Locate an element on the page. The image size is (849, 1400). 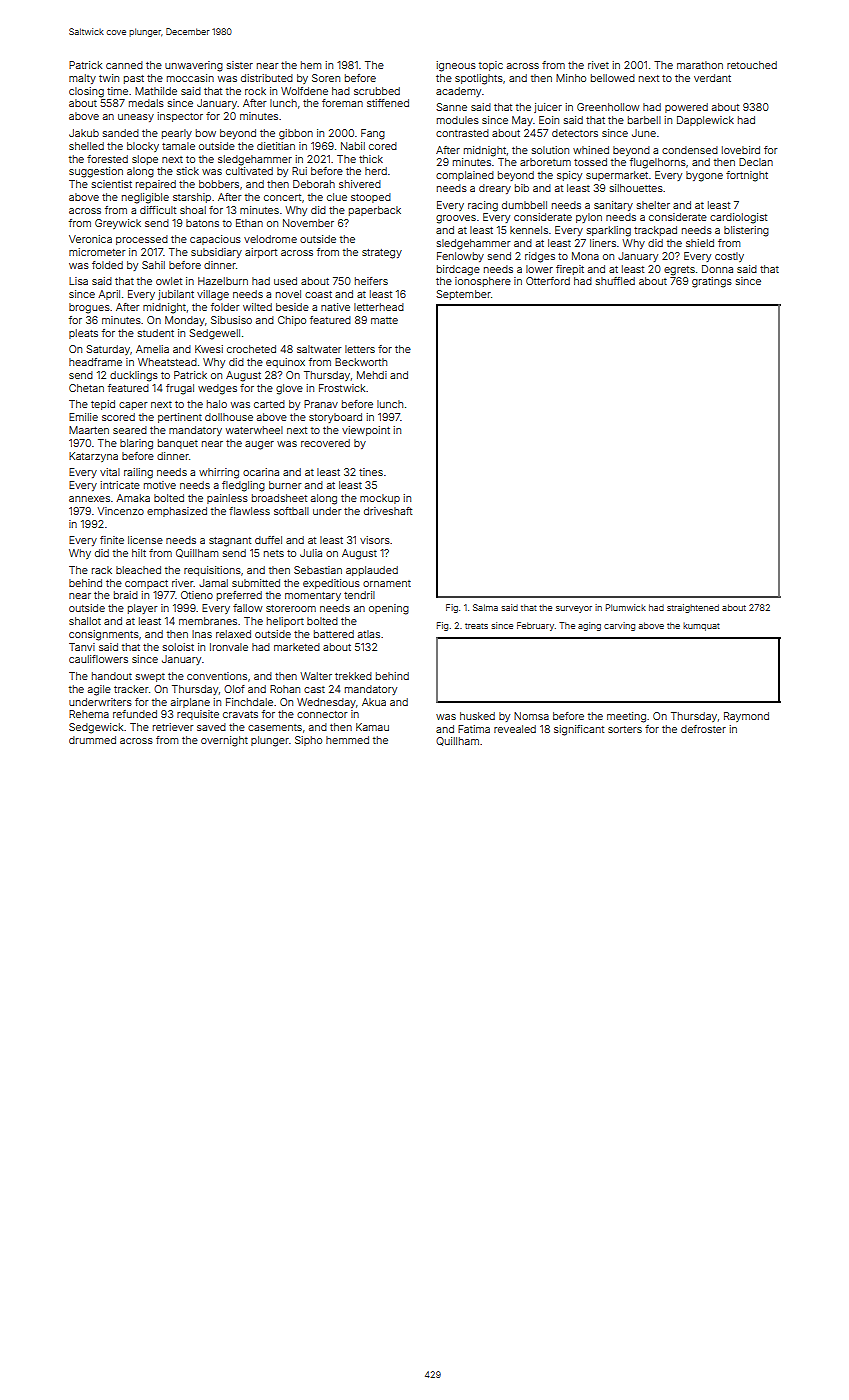
unwavering is located at coordinates (194, 66).
